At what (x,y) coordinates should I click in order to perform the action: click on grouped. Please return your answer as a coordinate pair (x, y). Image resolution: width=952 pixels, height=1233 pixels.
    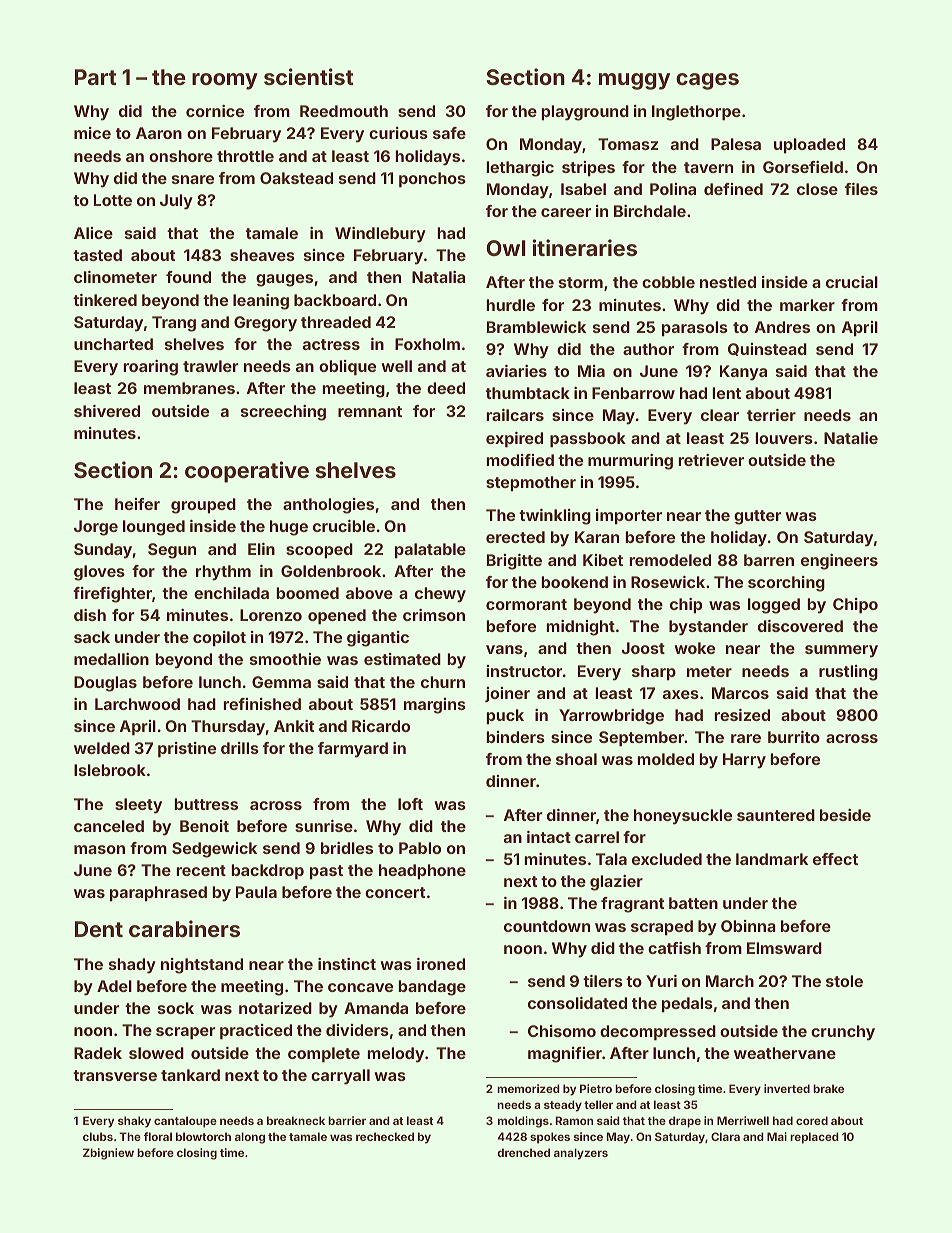
    Looking at the image, I should click on (203, 506).
